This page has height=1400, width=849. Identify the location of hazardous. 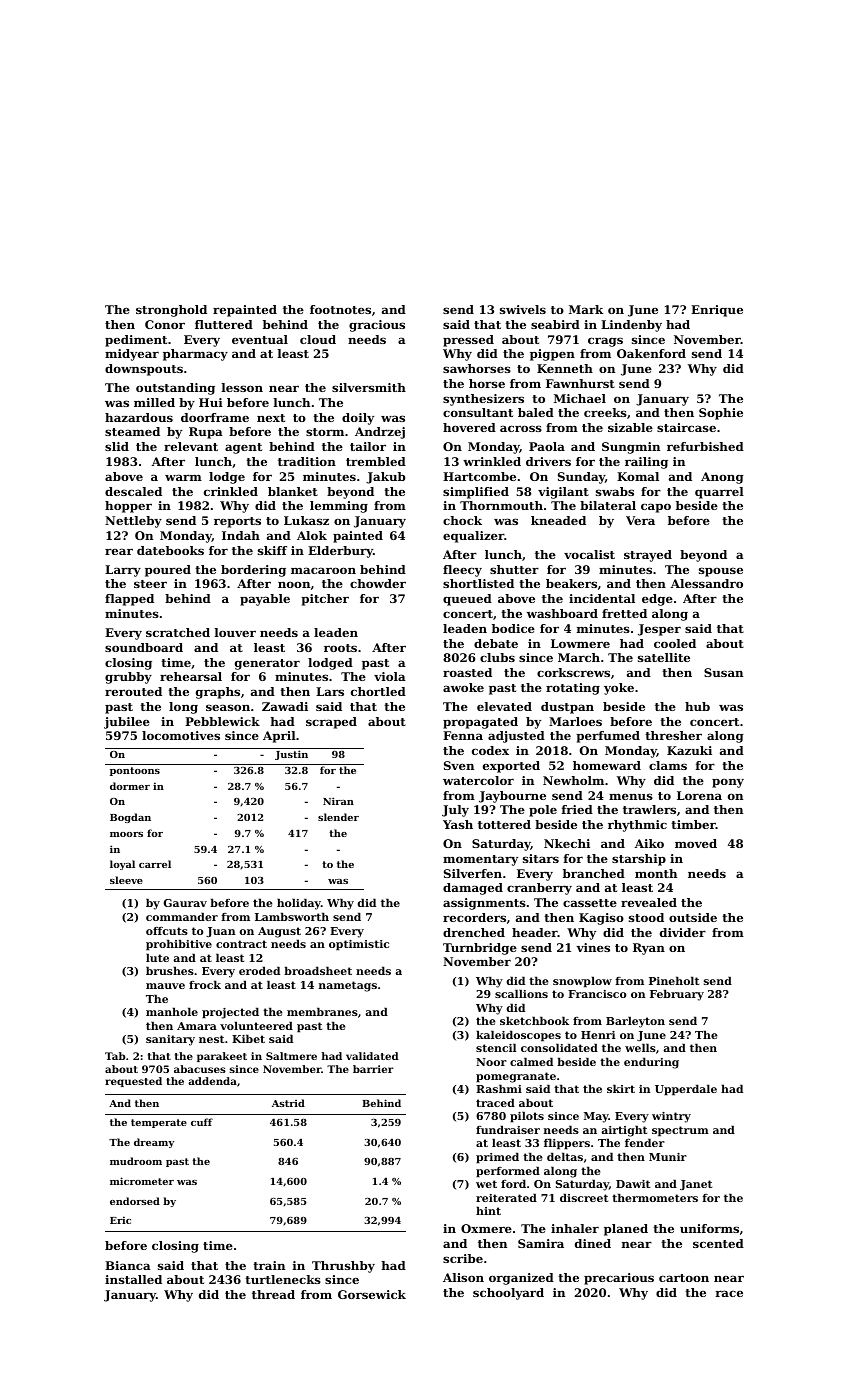
(139, 417).
